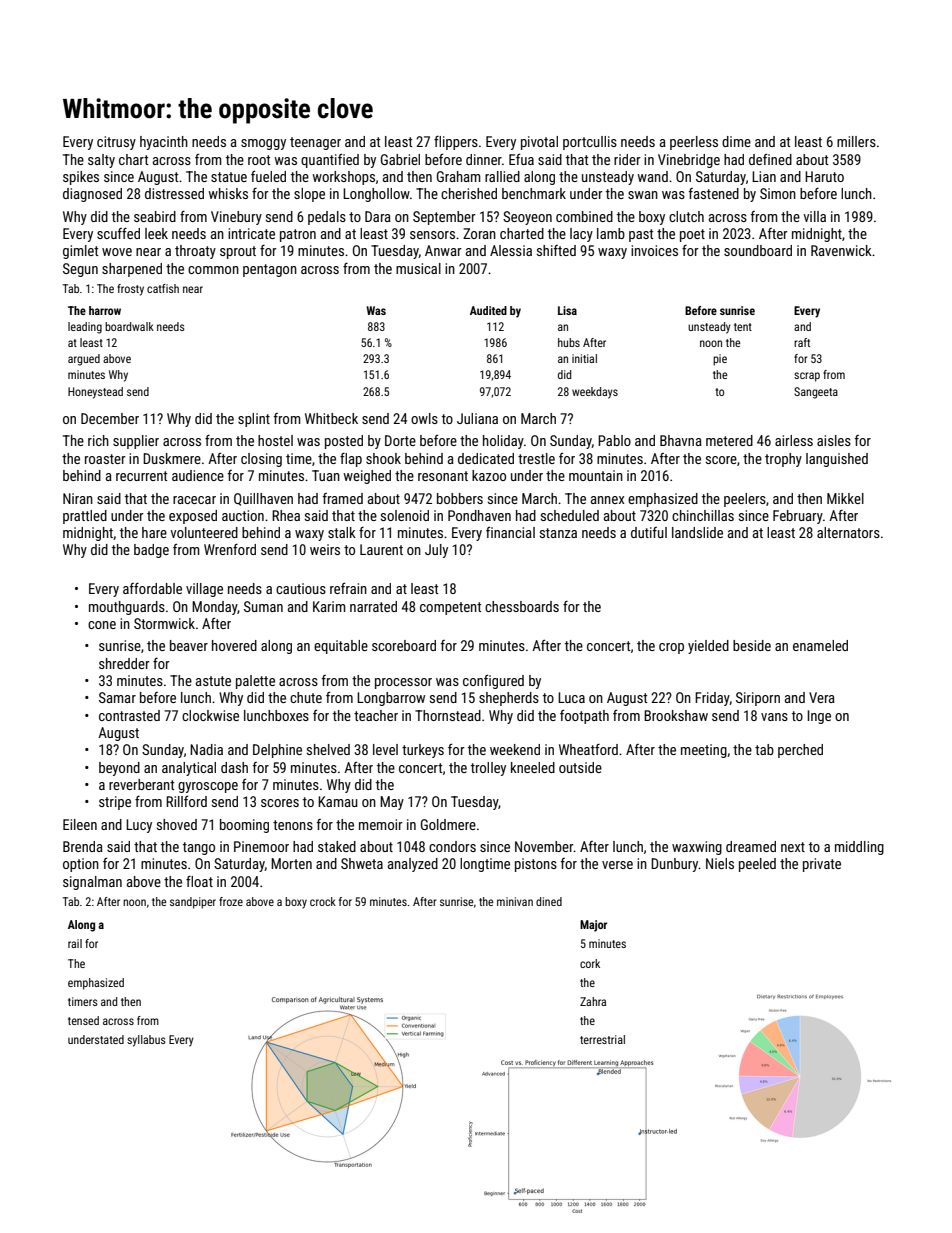  What do you see at coordinates (584, 717) in the image?
I see `footpath` at bounding box center [584, 717].
